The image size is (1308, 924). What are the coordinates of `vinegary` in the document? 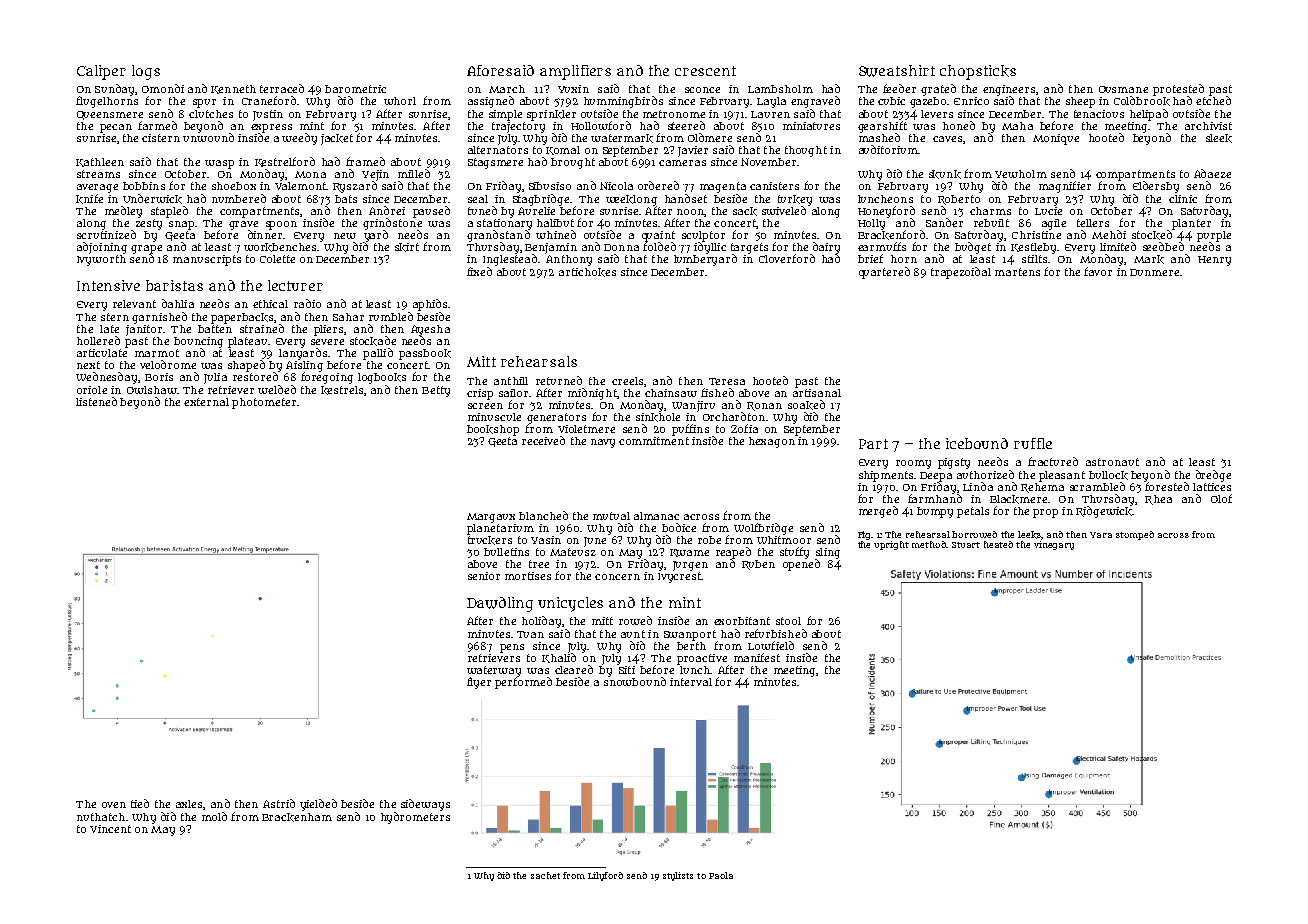 It's located at (1054, 545).
